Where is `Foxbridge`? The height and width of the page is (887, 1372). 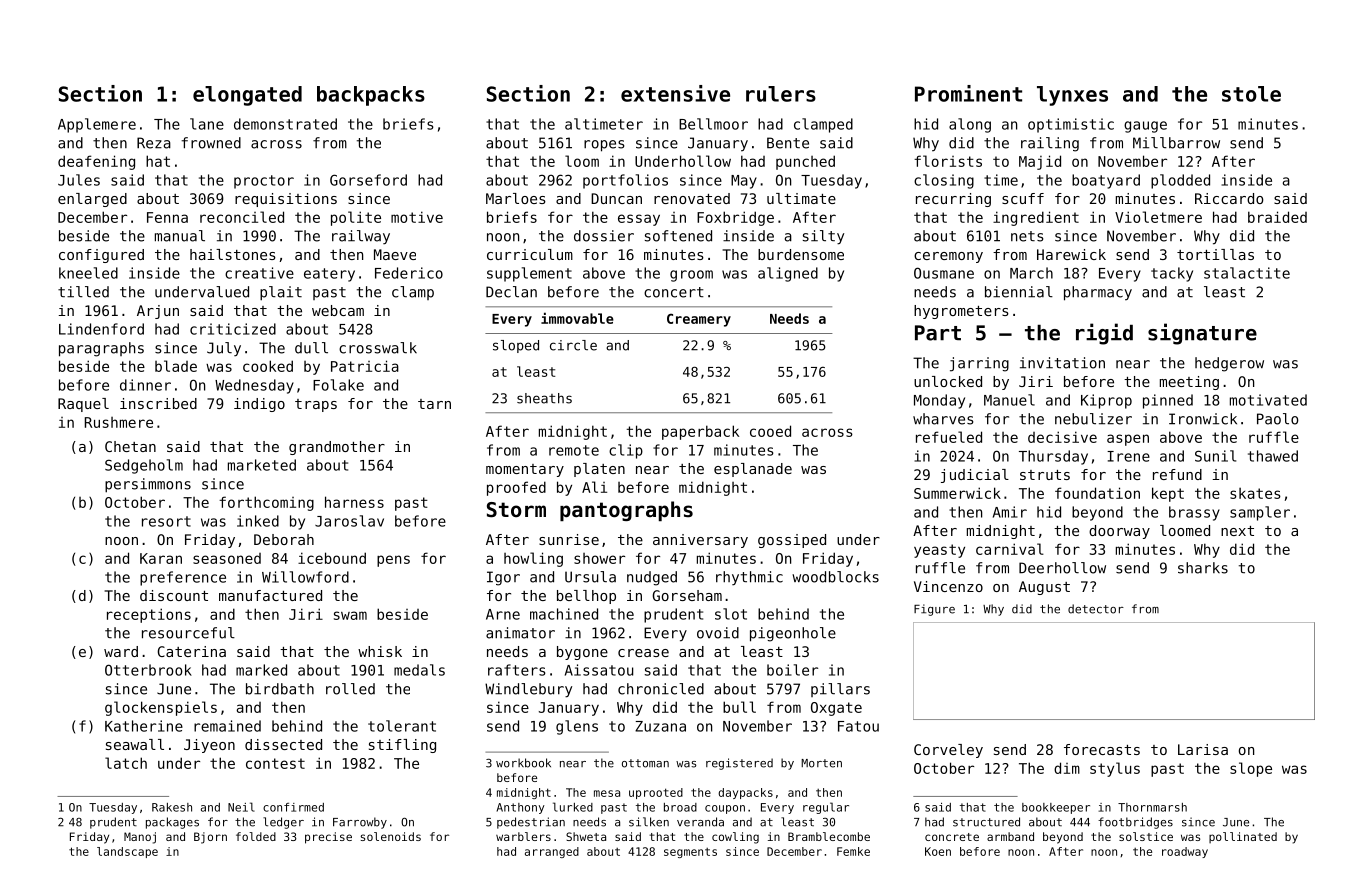 Foxbridge is located at coordinates (735, 218).
